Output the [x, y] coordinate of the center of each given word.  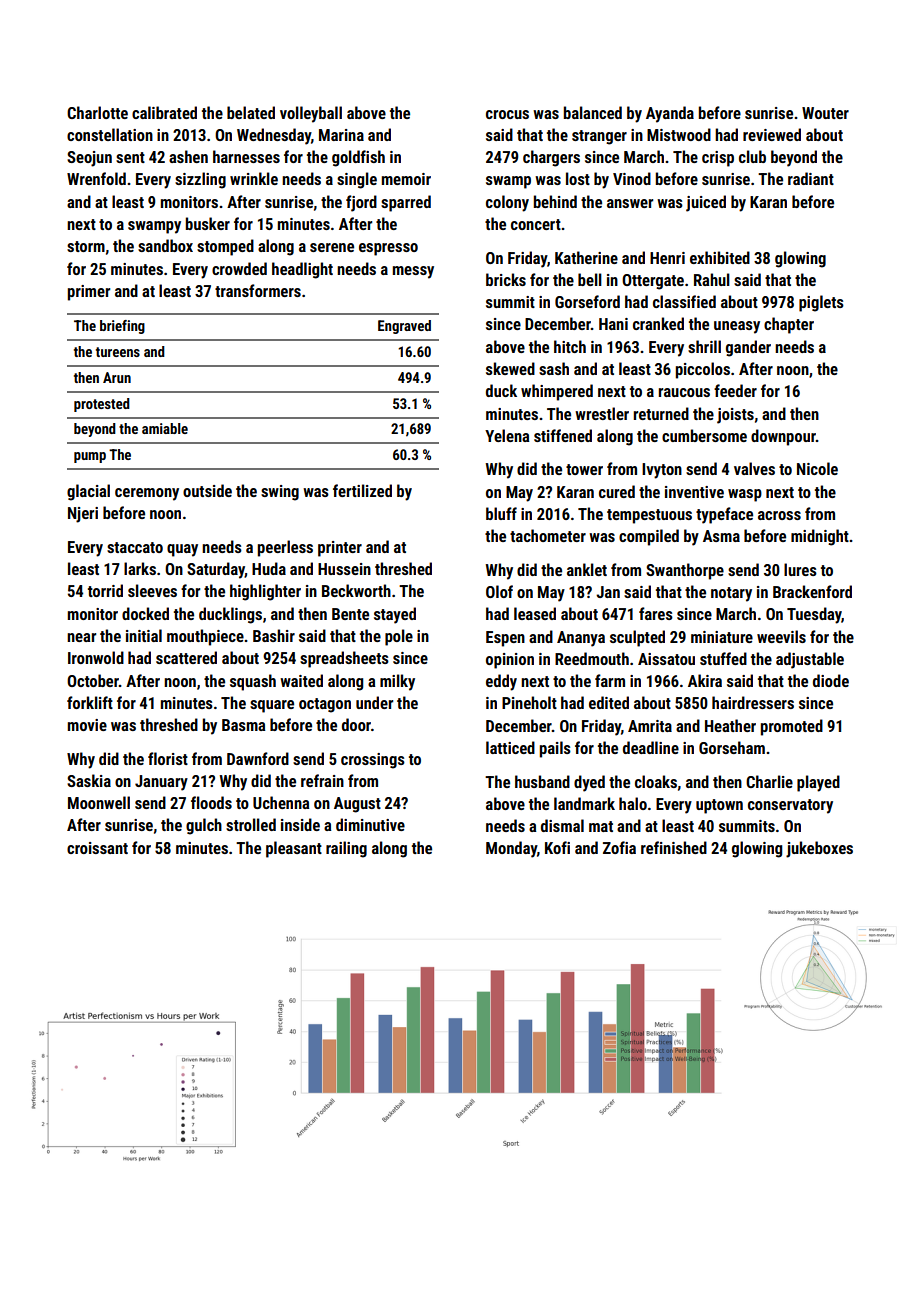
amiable [165, 428]
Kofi [557, 847]
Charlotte [97, 112]
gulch [204, 826]
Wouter [825, 113]
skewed [510, 368]
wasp [745, 495]
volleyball [311, 114]
